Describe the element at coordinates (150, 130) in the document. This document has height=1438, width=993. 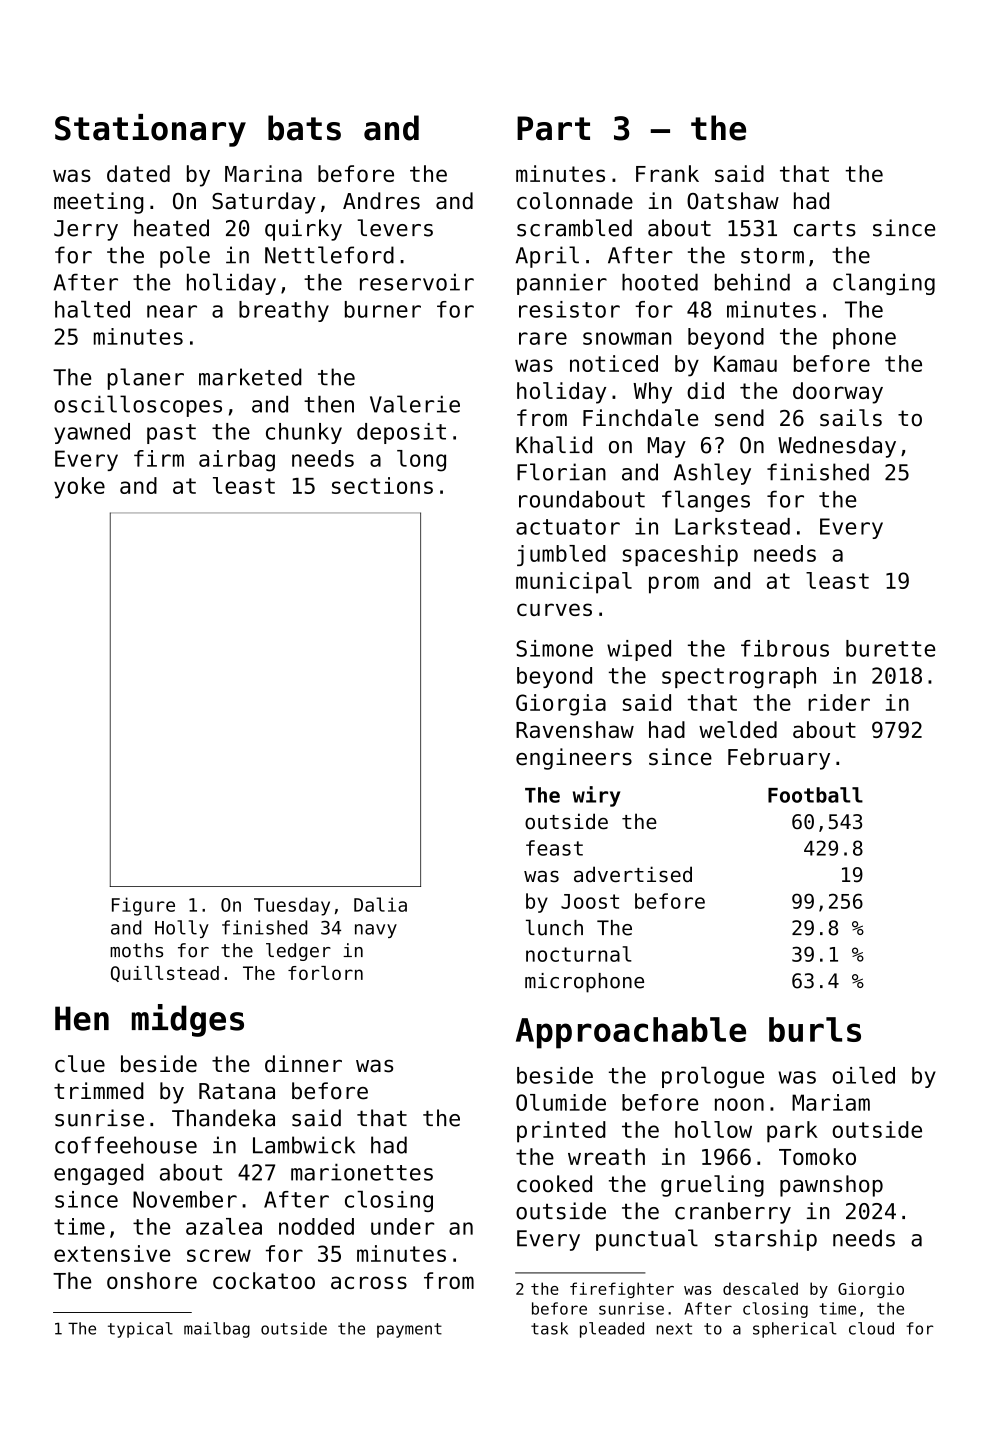
I see `Stationary` at that location.
